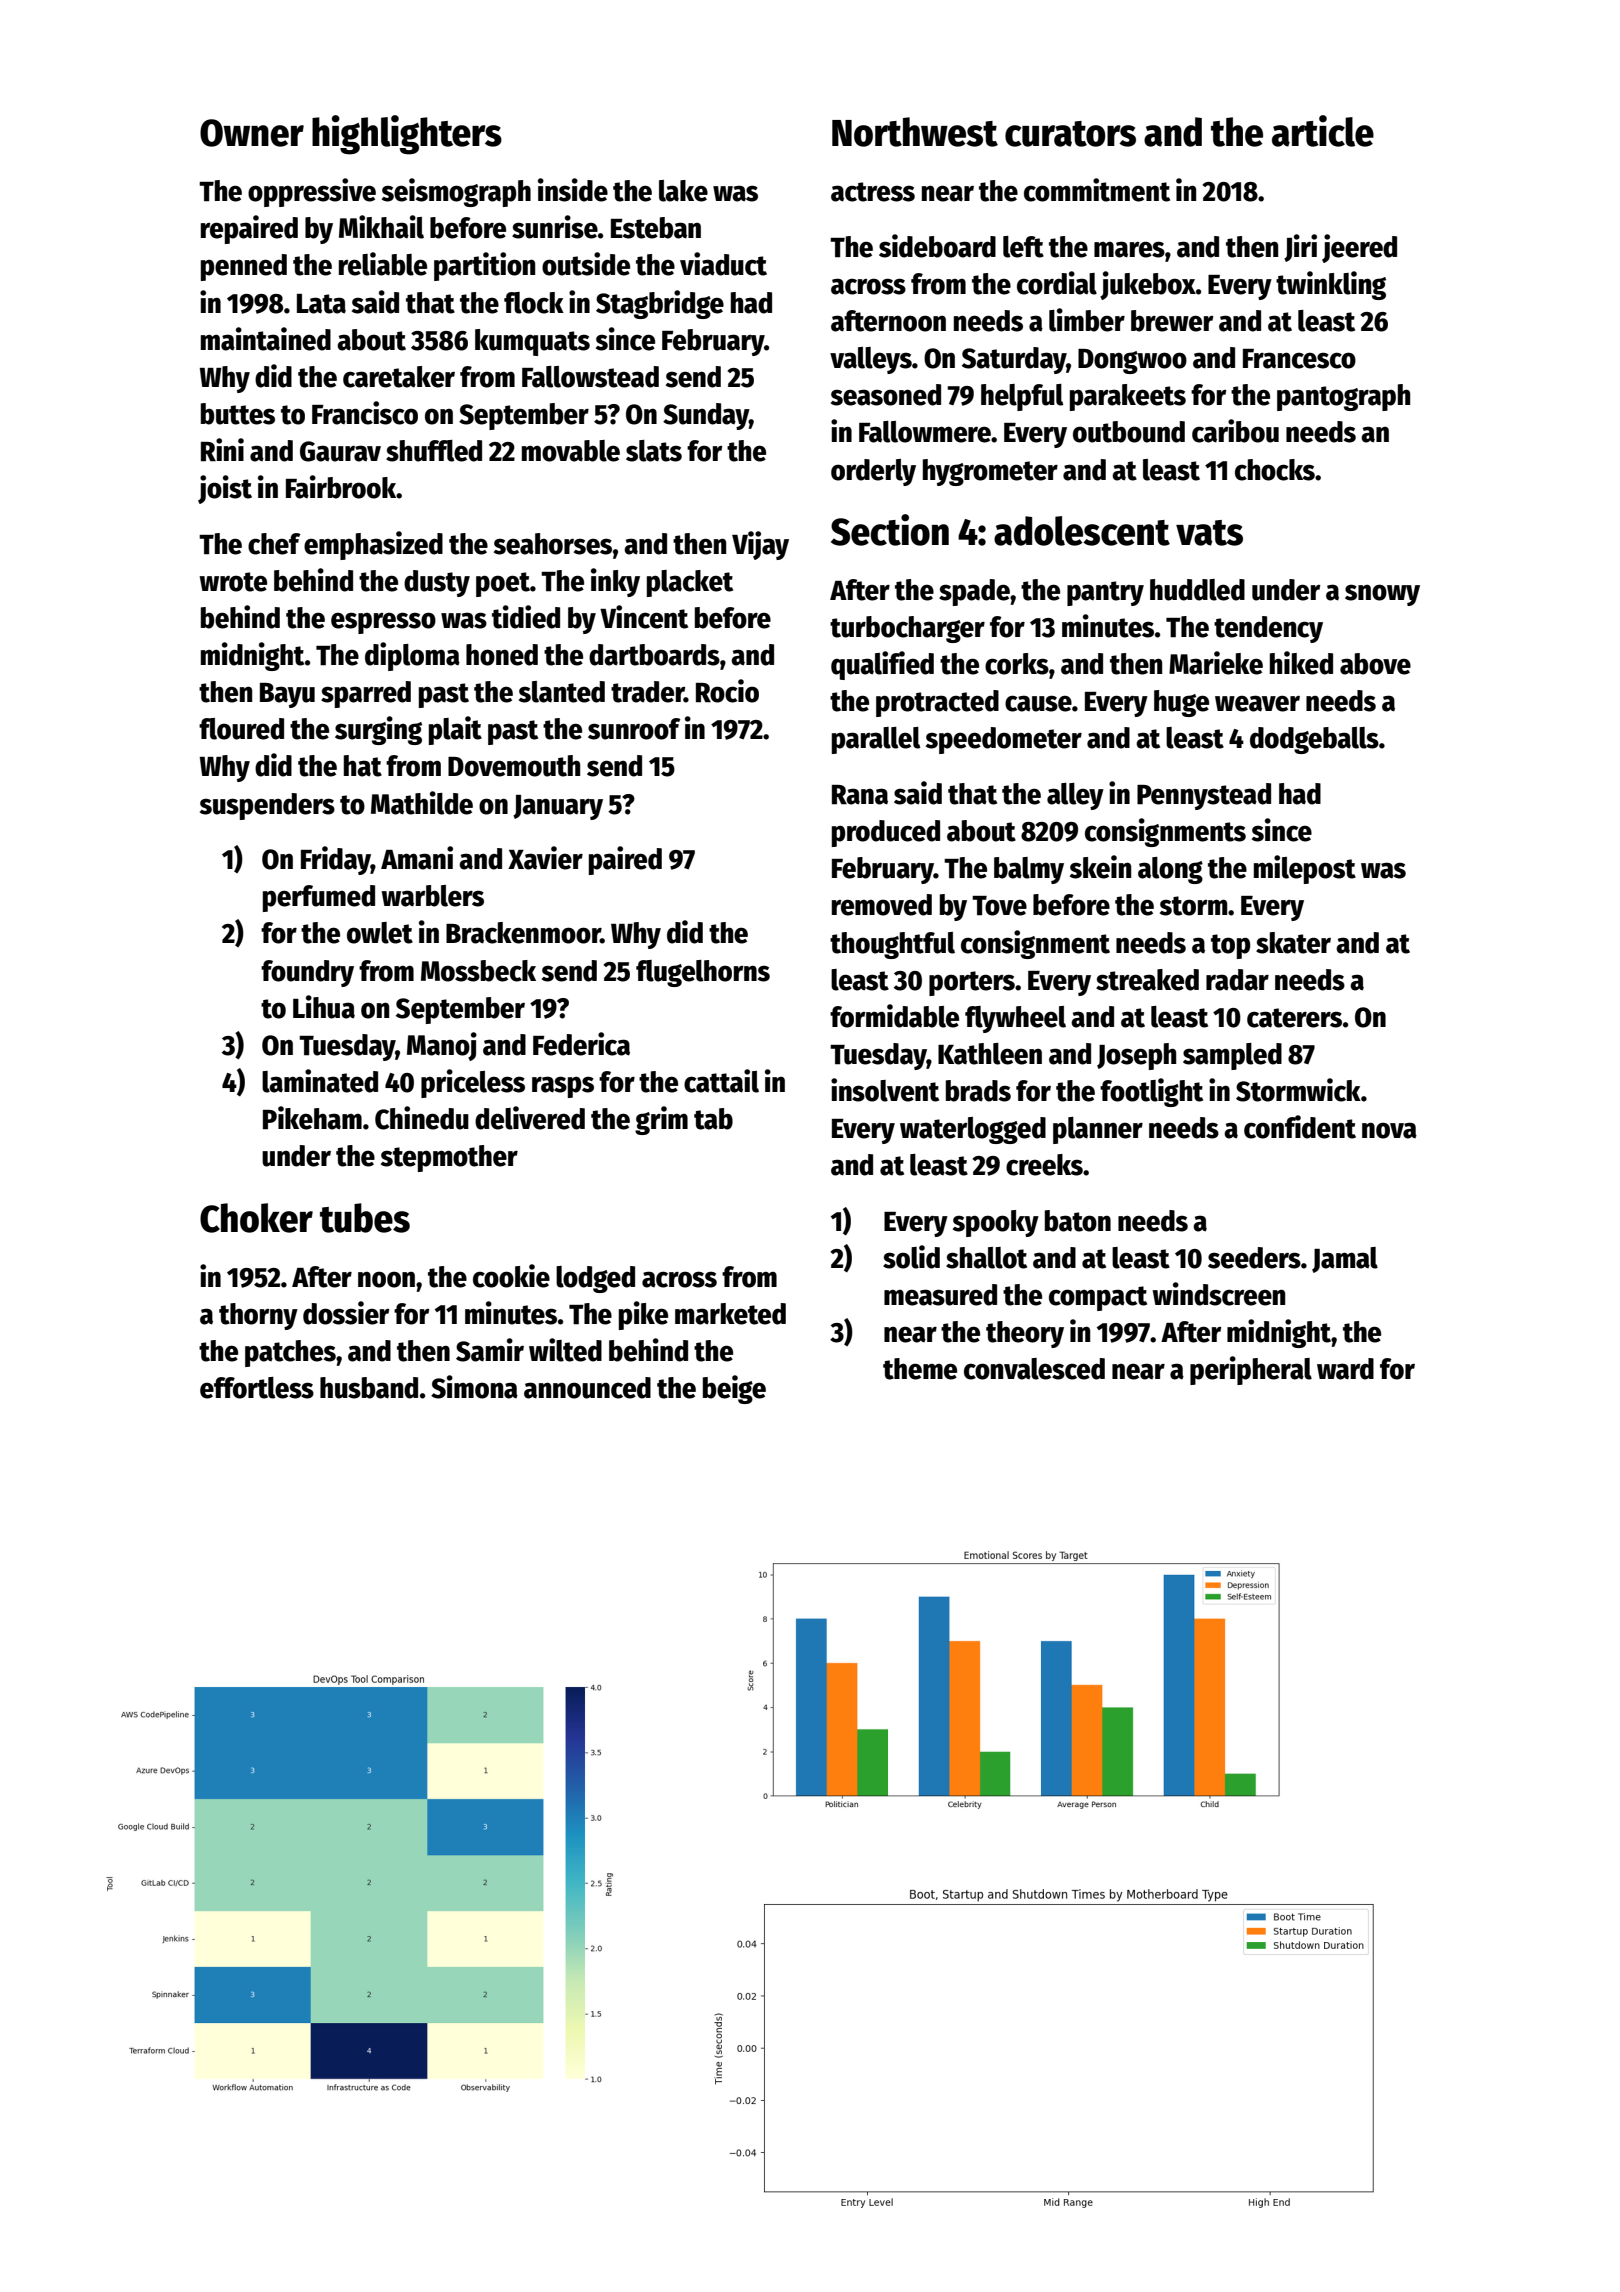 Image resolution: width=1620 pixels, height=2292 pixels. I want to click on diploma, so click(412, 656).
